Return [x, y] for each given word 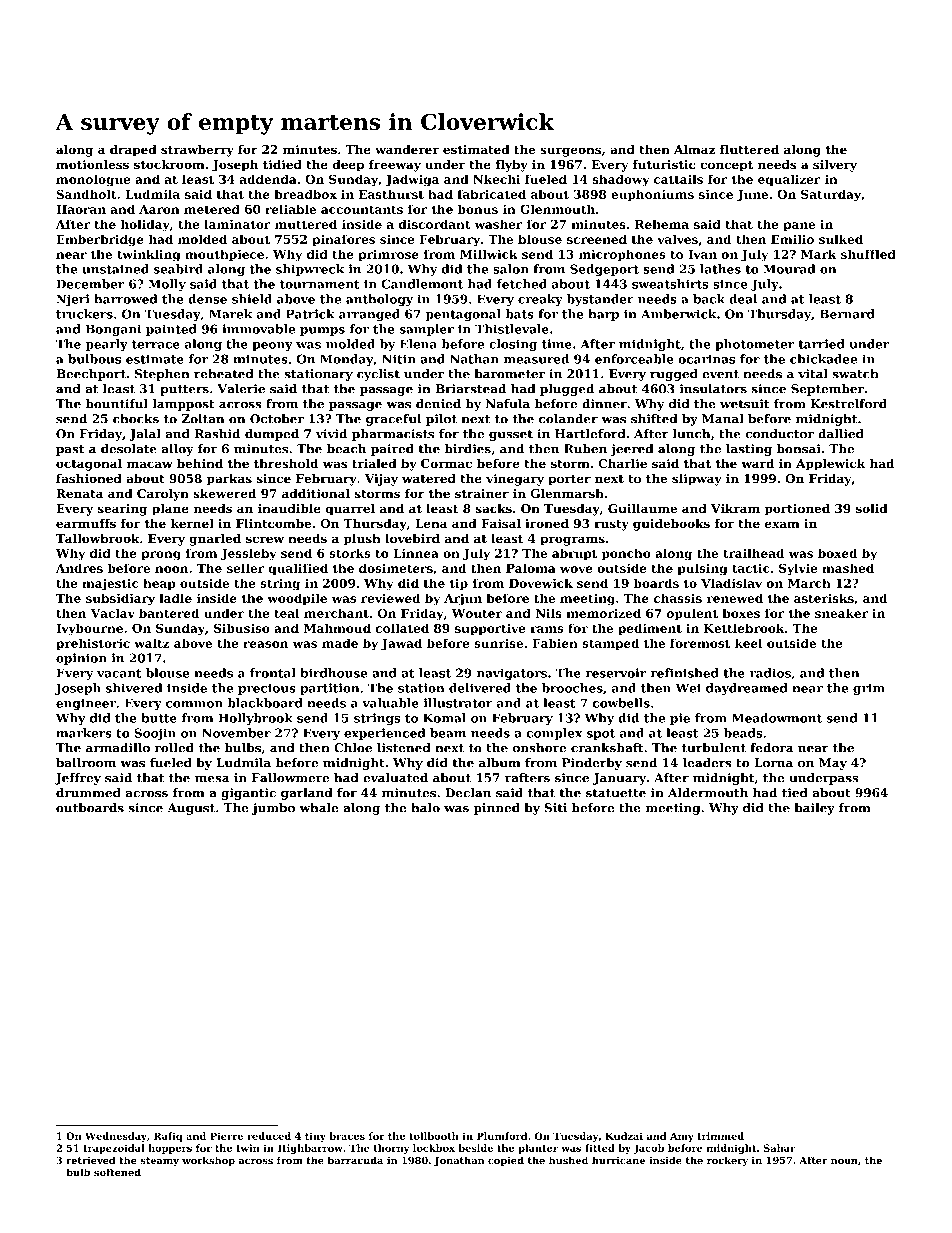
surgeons [570, 152]
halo [425, 808]
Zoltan [202, 419]
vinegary [515, 480]
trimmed [721, 1136]
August [191, 809]
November [236, 733]
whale [318, 808]
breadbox [305, 194]
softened [117, 1172]
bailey [814, 809]
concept [726, 166]
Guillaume [642, 508]
